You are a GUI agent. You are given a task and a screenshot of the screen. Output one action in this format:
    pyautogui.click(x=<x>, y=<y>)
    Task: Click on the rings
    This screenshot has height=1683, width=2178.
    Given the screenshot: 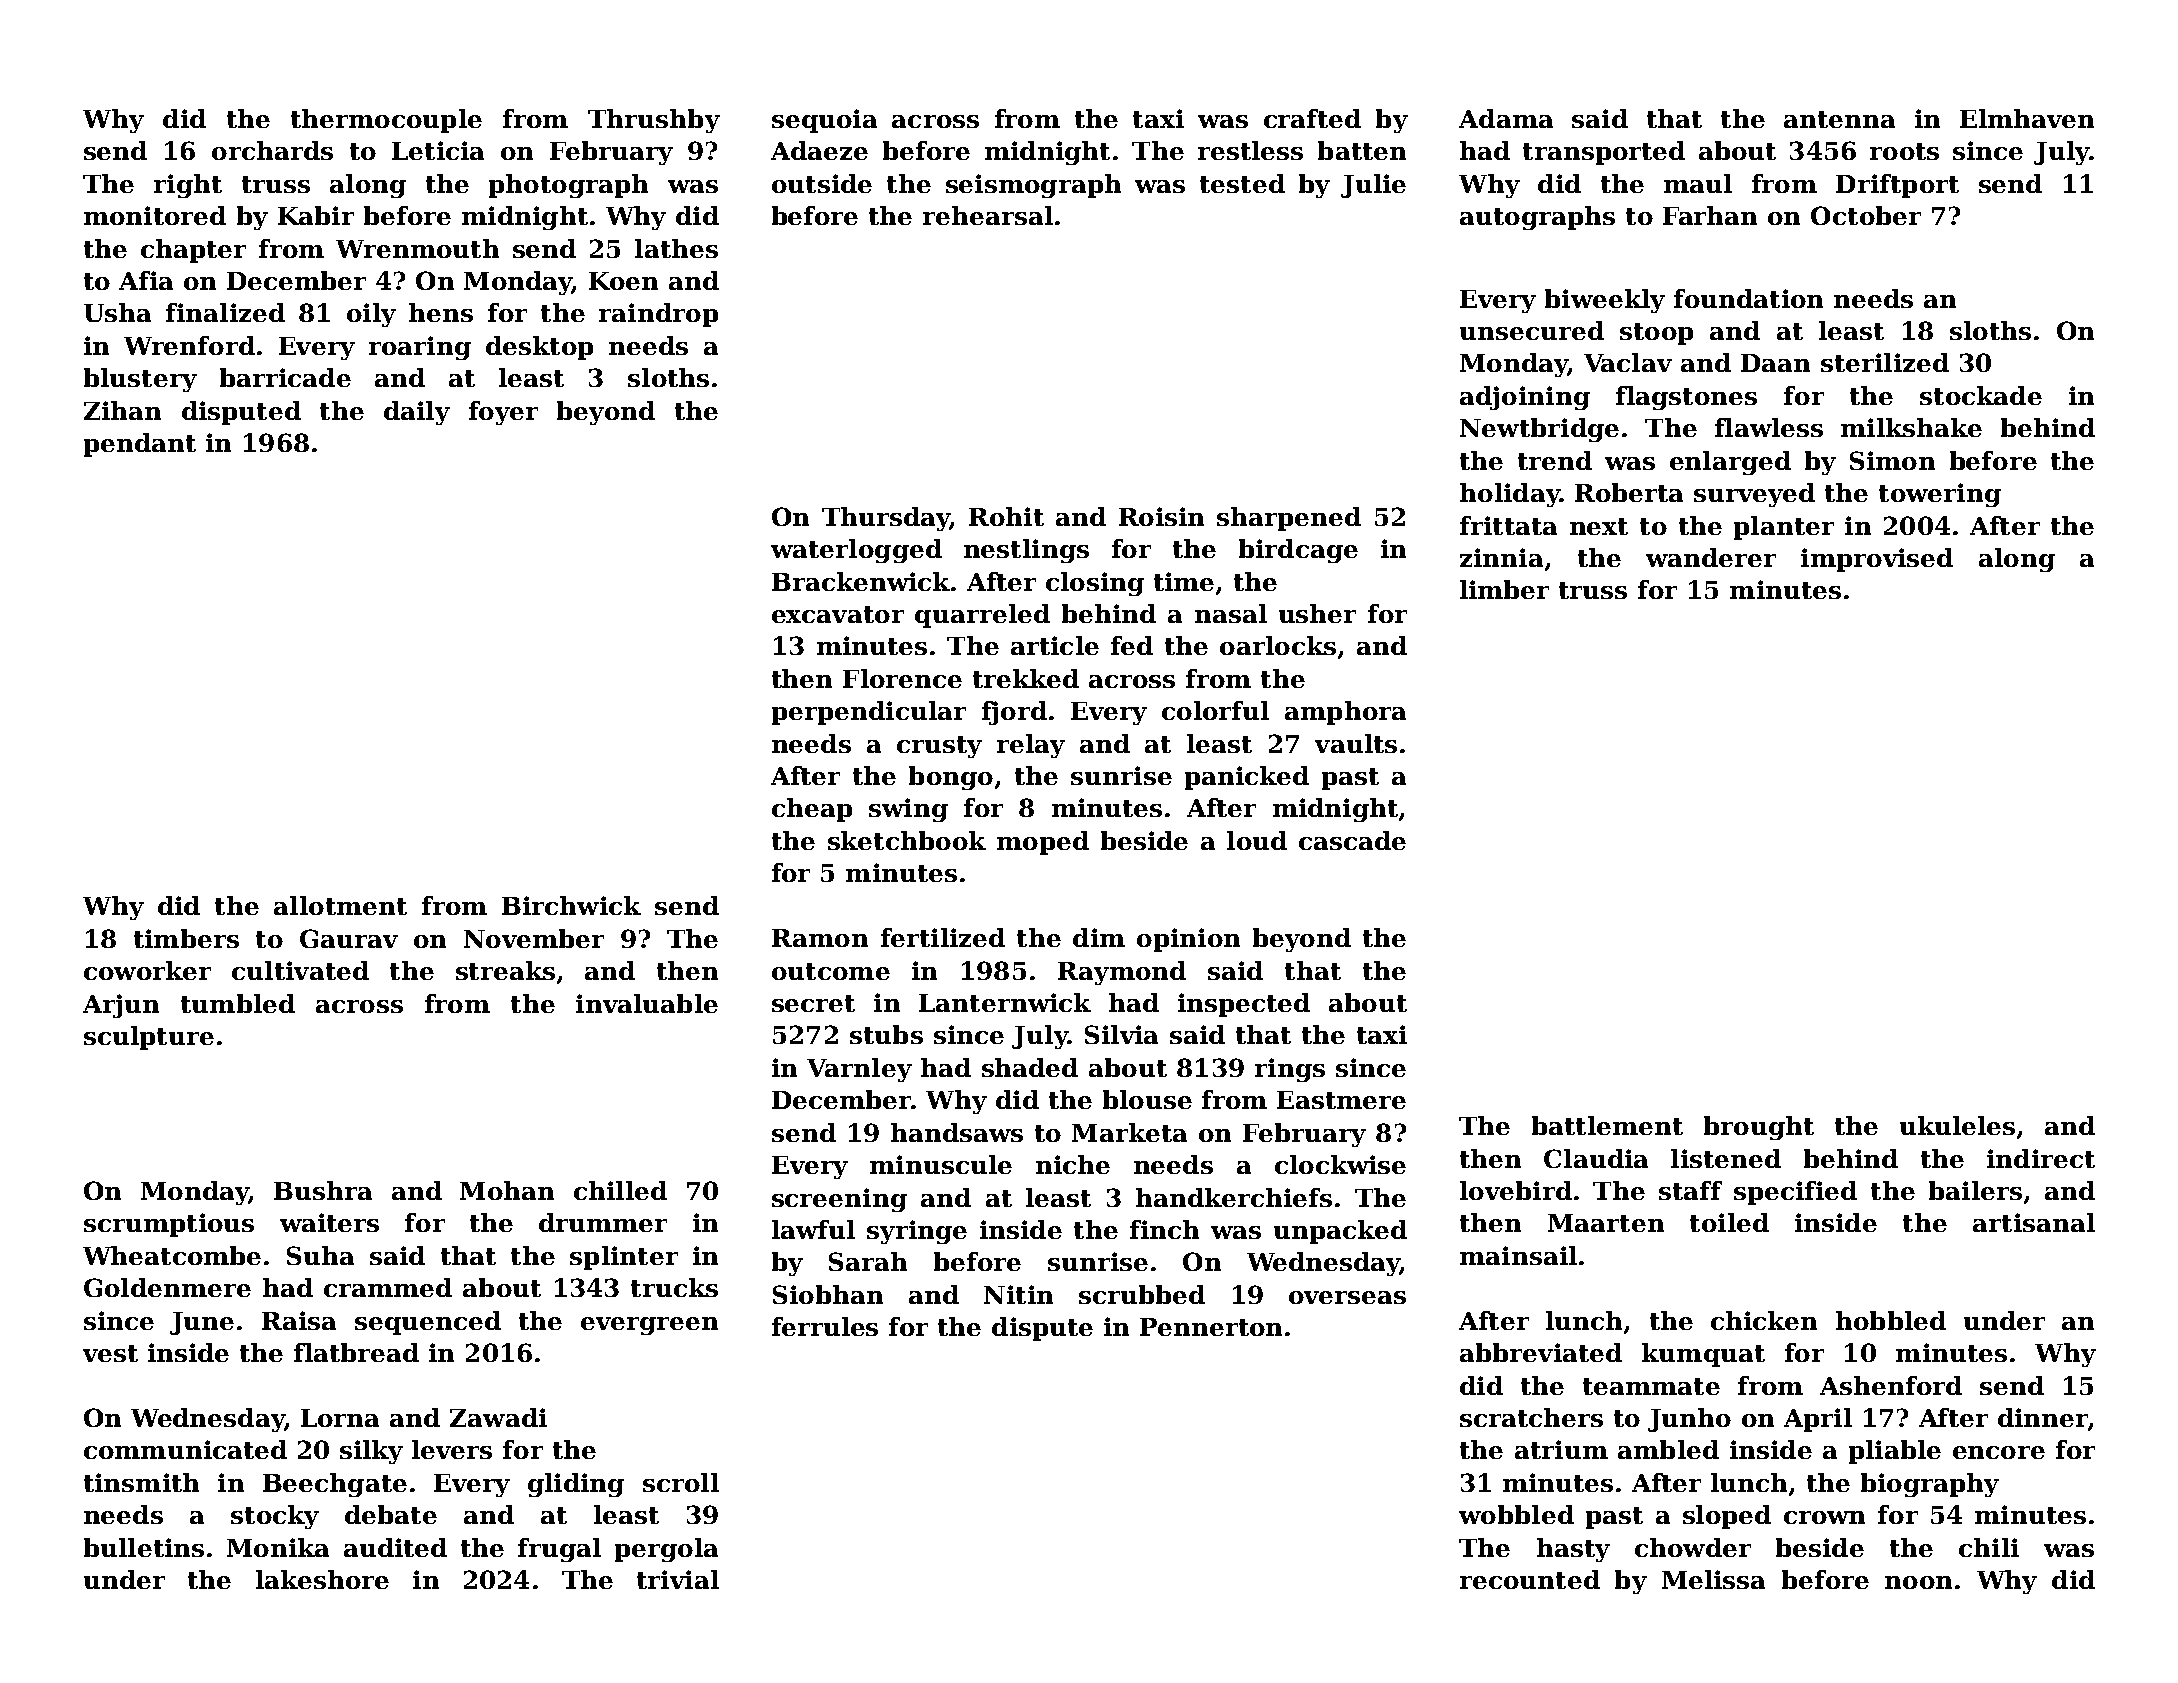 What is the action you would take?
    pyautogui.click(x=1290, y=1070)
